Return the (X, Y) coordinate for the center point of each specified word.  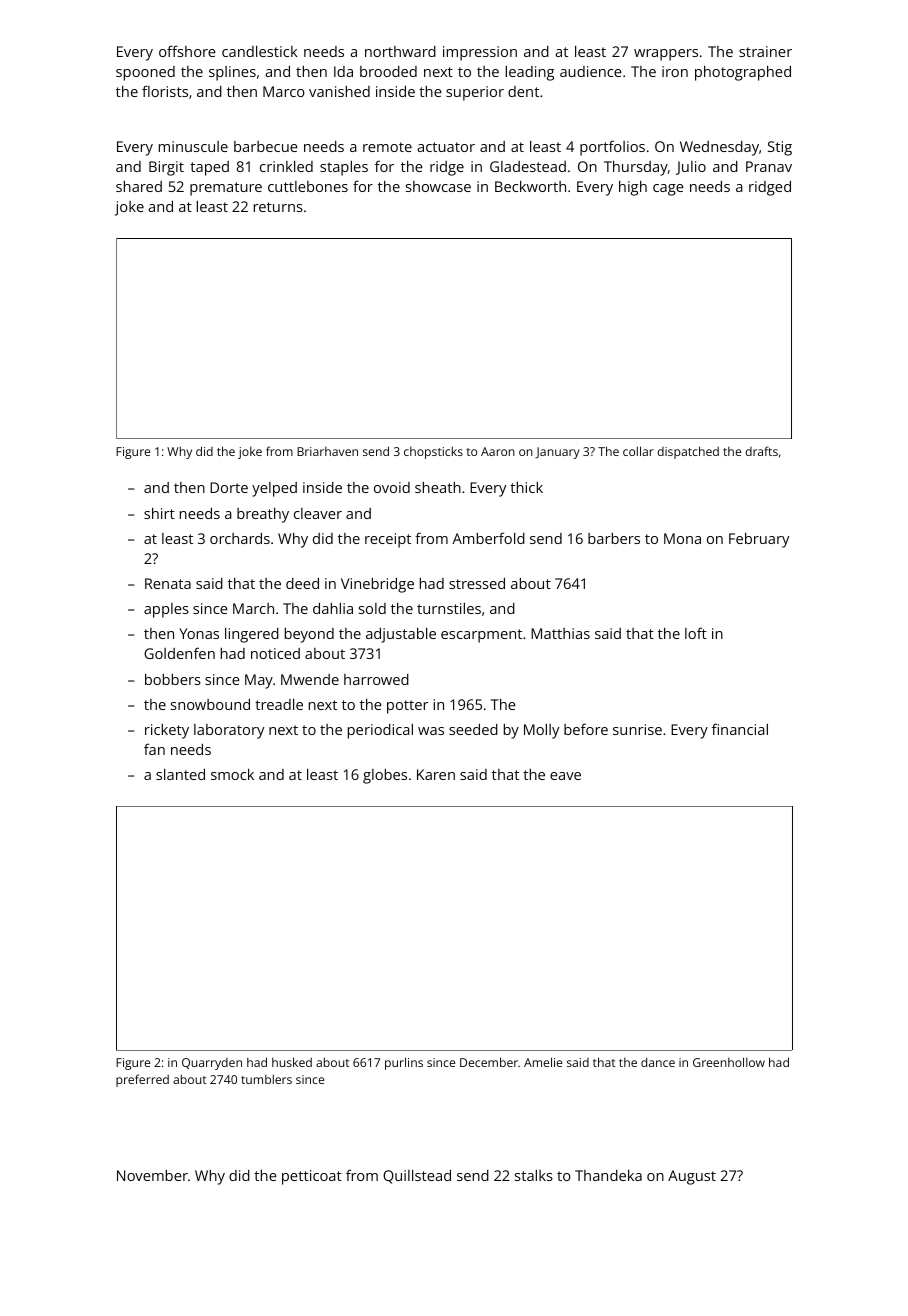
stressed (477, 583)
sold (372, 608)
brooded (388, 71)
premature (226, 189)
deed (302, 583)
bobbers (173, 679)
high (633, 188)
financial (740, 729)
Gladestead (528, 166)
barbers (614, 538)
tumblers (266, 1079)
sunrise (637, 729)
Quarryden (212, 1064)
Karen (436, 774)
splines (232, 73)
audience (591, 71)
